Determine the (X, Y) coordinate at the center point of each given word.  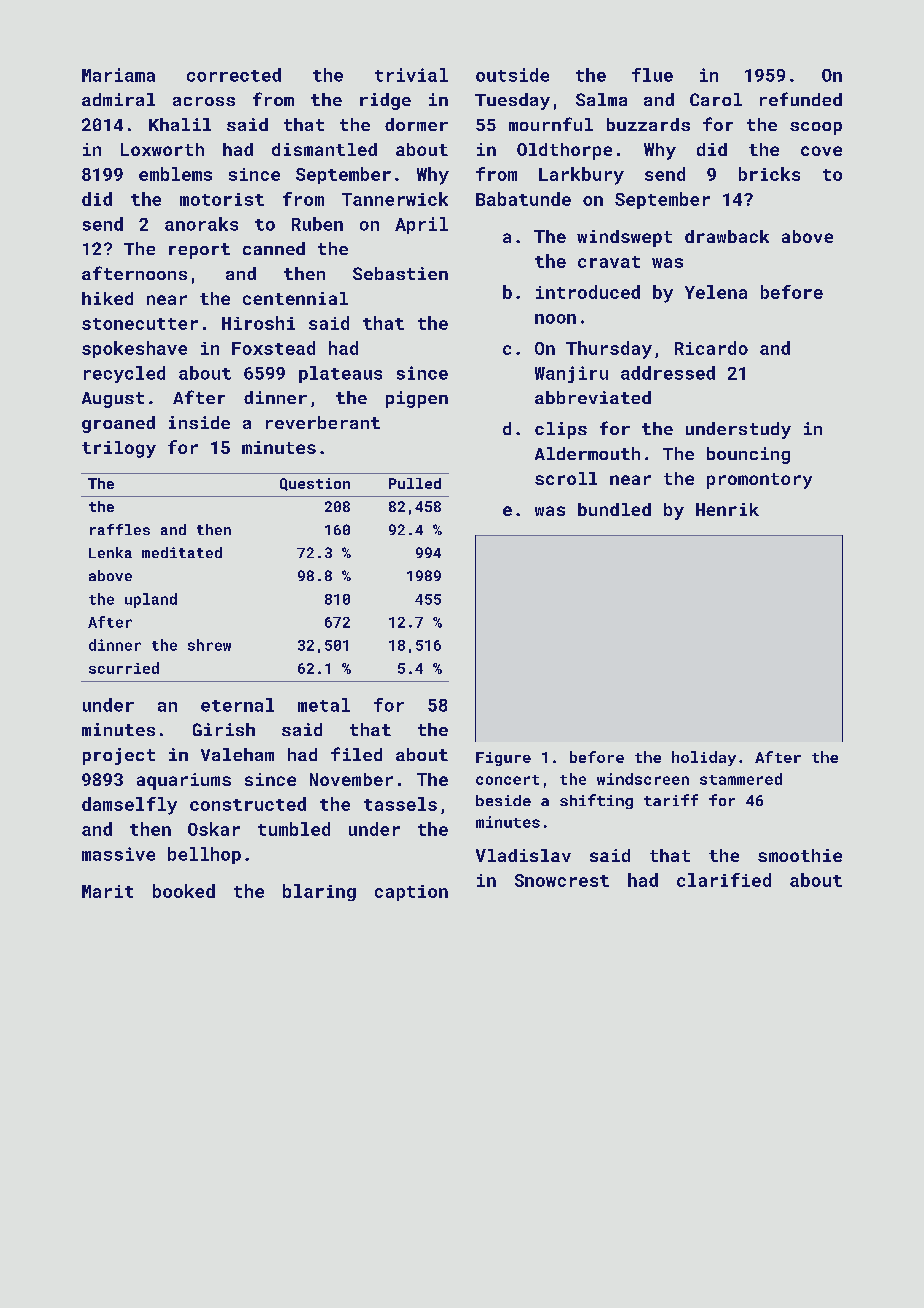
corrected (234, 75)
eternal (237, 705)
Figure (503, 759)
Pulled (415, 483)
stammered (741, 779)
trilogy (119, 449)
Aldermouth (587, 453)
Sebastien (400, 273)
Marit (107, 891)
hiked (107, 298)
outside (512, 75)
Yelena (716, 292)
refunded (801, 99)
